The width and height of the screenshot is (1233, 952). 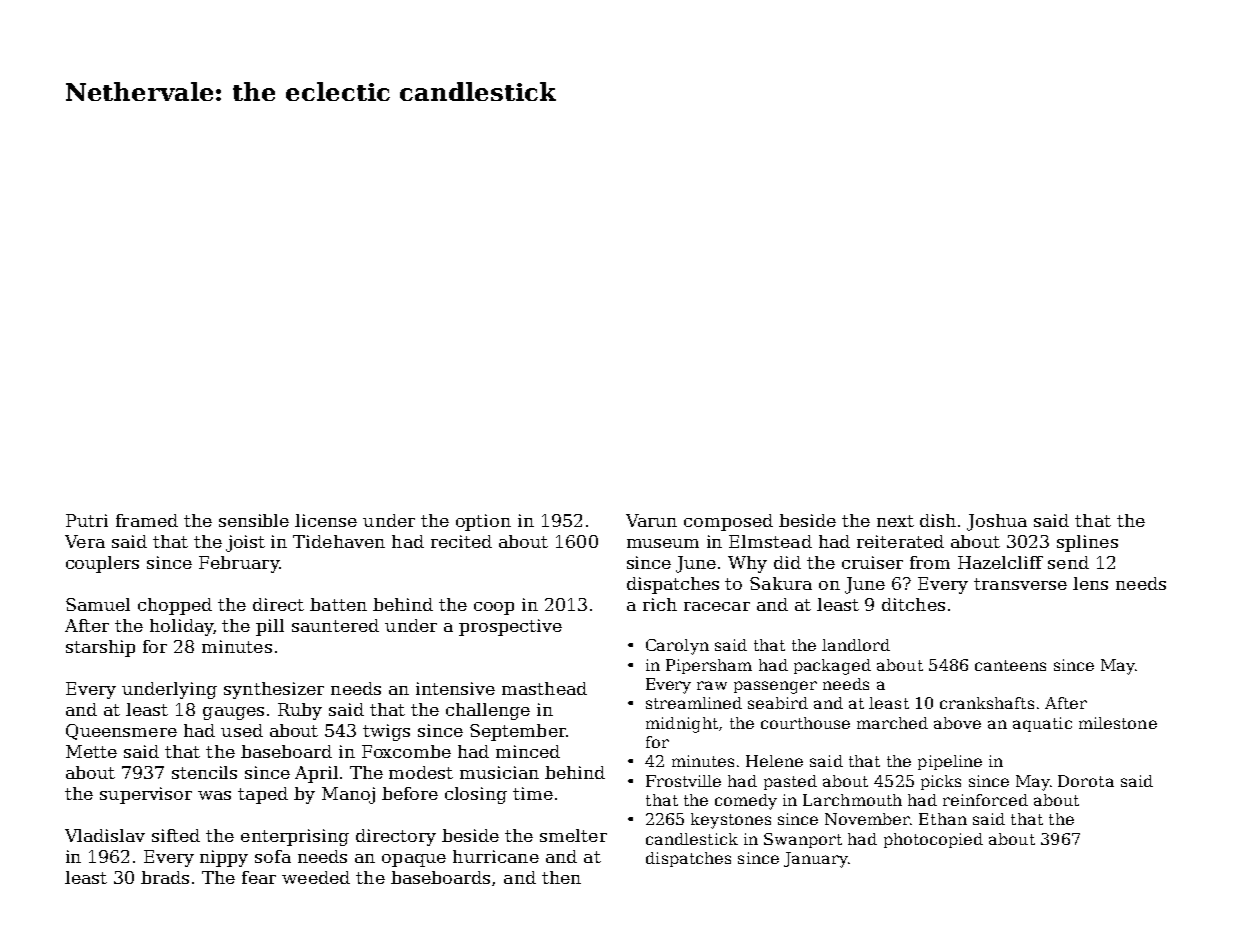 What do you see at coordinates (1010, 665) in the screenshot?
I see `canteens` at bounding box center [1010, 665].
